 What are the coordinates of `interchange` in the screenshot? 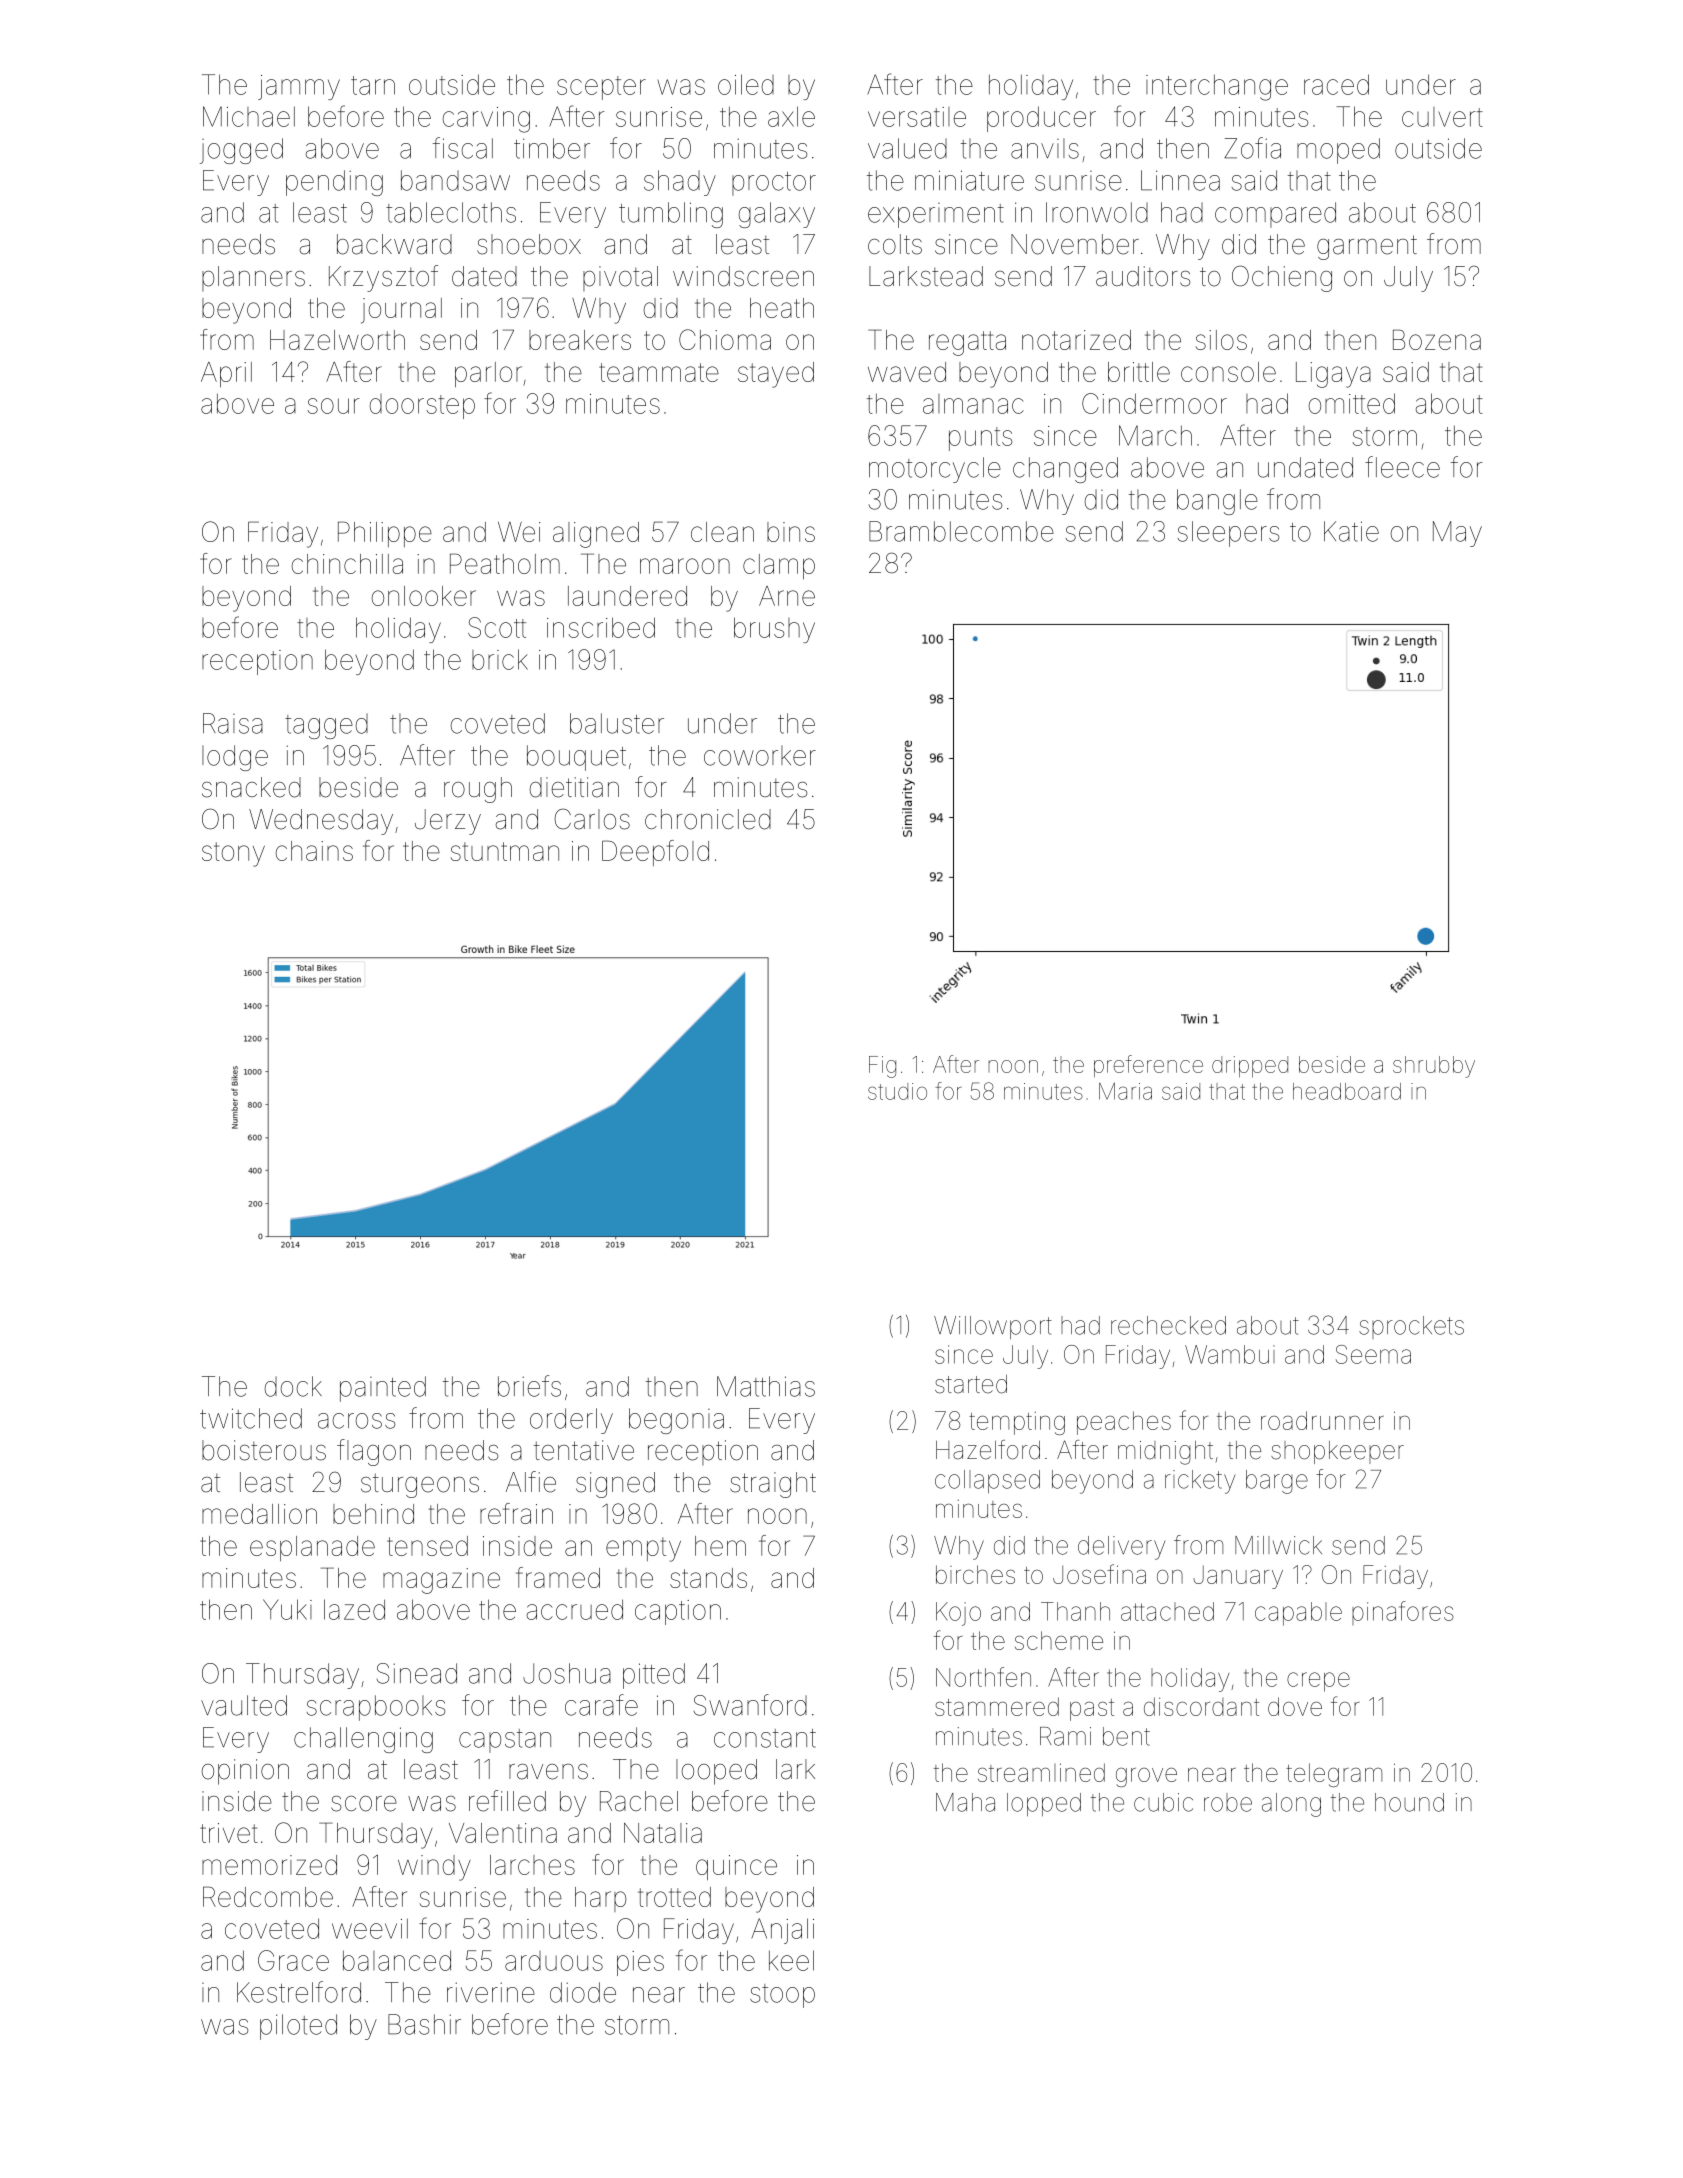 It's located at (1217, 87).
